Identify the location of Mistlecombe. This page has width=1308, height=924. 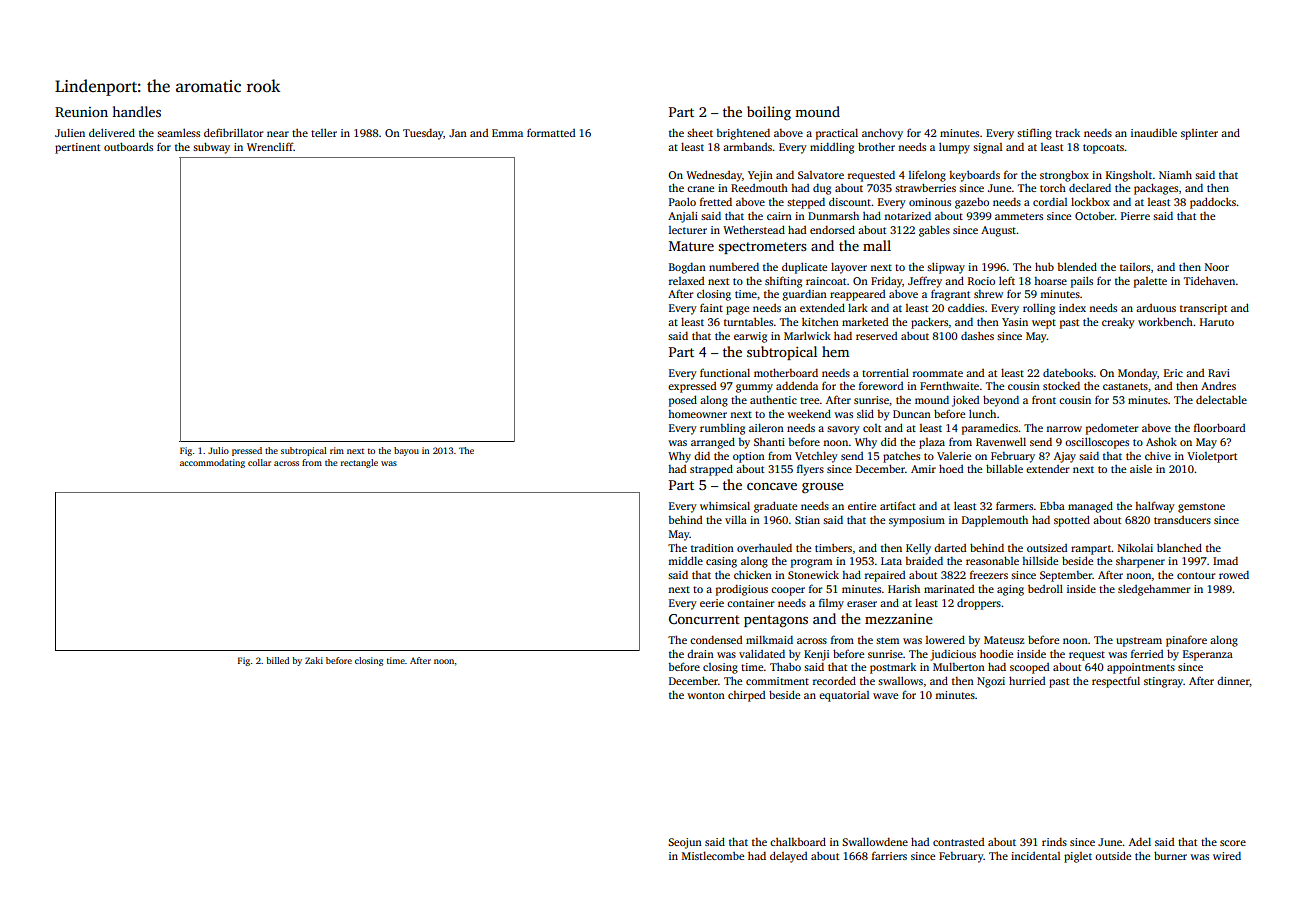
(713, 855).
